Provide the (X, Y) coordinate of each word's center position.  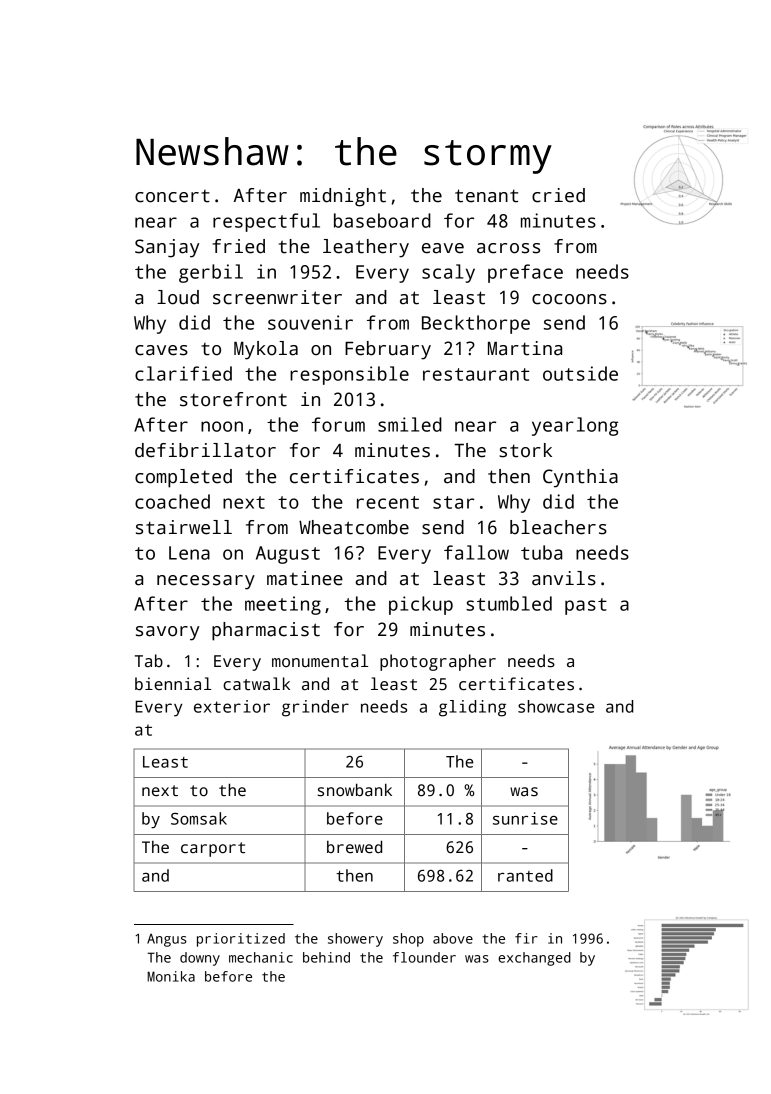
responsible (349, 375)
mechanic (261, 957)
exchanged (534, 959)
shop (408, 940)
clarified (183, 373)
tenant (486, 196)
